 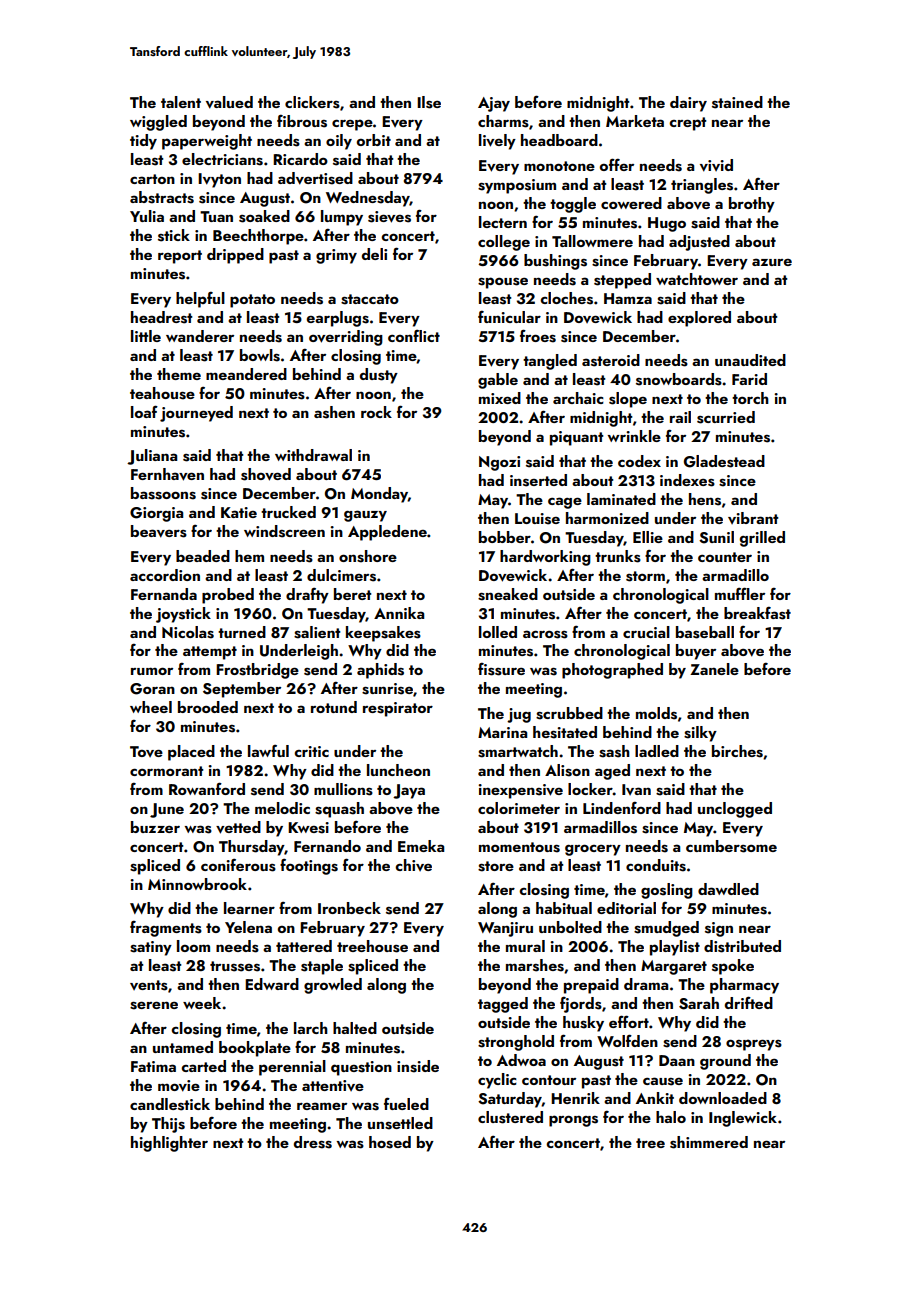 What do you see at coordinates (161, 317) in the screenshot?
I see `headrest` at bounding box center [161, 317].
